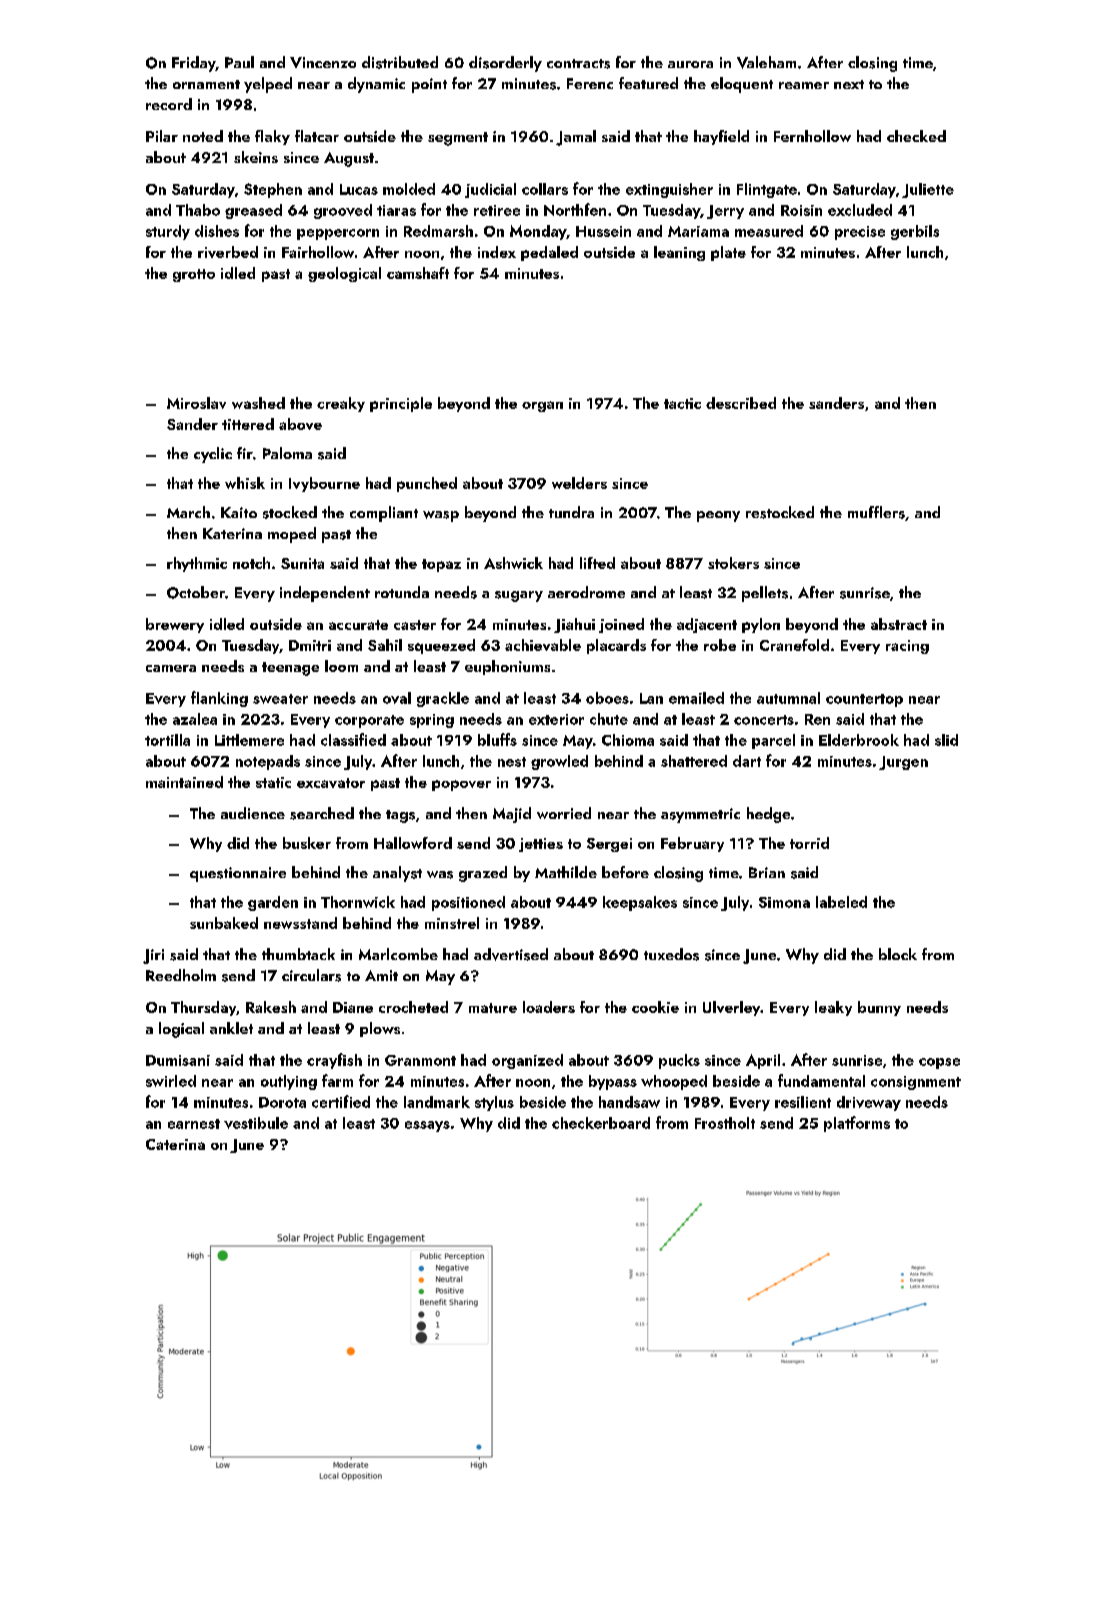 This screenshot has height=1602, width=1106. I want to click on contracts, so click(578, 64).
